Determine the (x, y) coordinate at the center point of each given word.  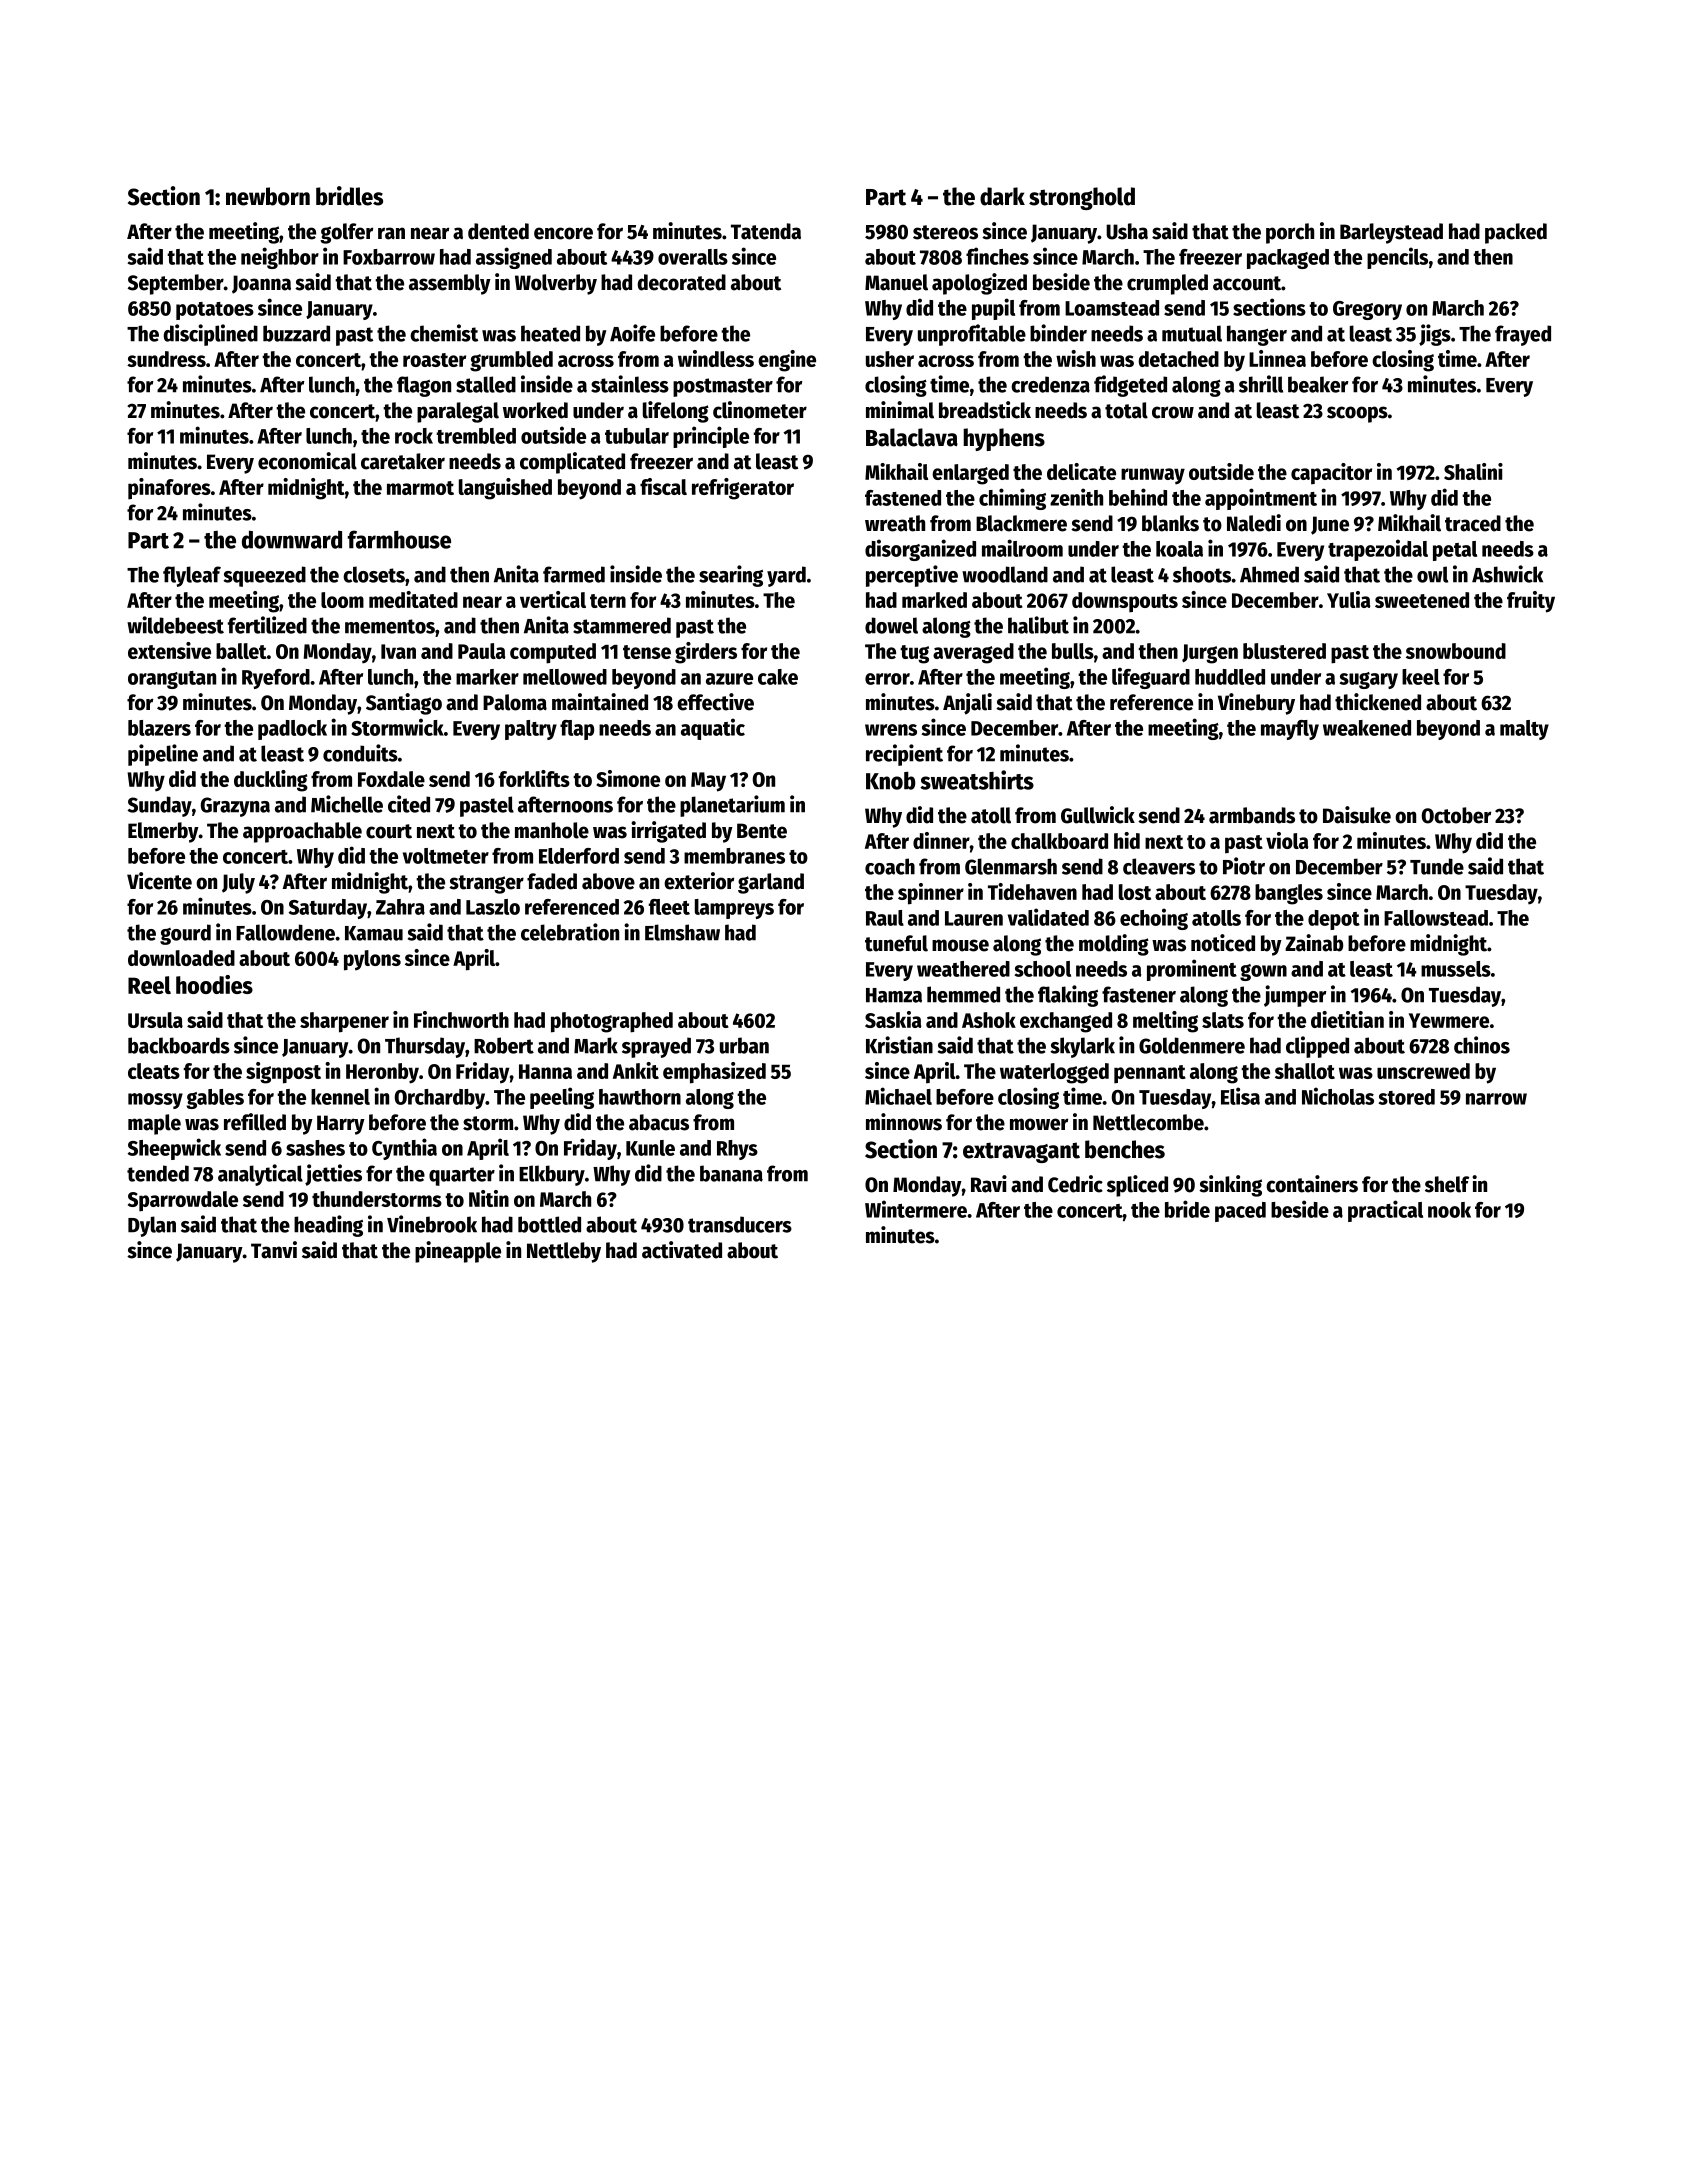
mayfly (1290, 730)
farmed (574, 574)
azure (729, 679)
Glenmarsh (1011, 866)
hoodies (214, 984)
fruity (1531, 602)
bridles (349, 196)
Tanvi (274, 1250)
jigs (1435, 335)
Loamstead (1112, 308)
